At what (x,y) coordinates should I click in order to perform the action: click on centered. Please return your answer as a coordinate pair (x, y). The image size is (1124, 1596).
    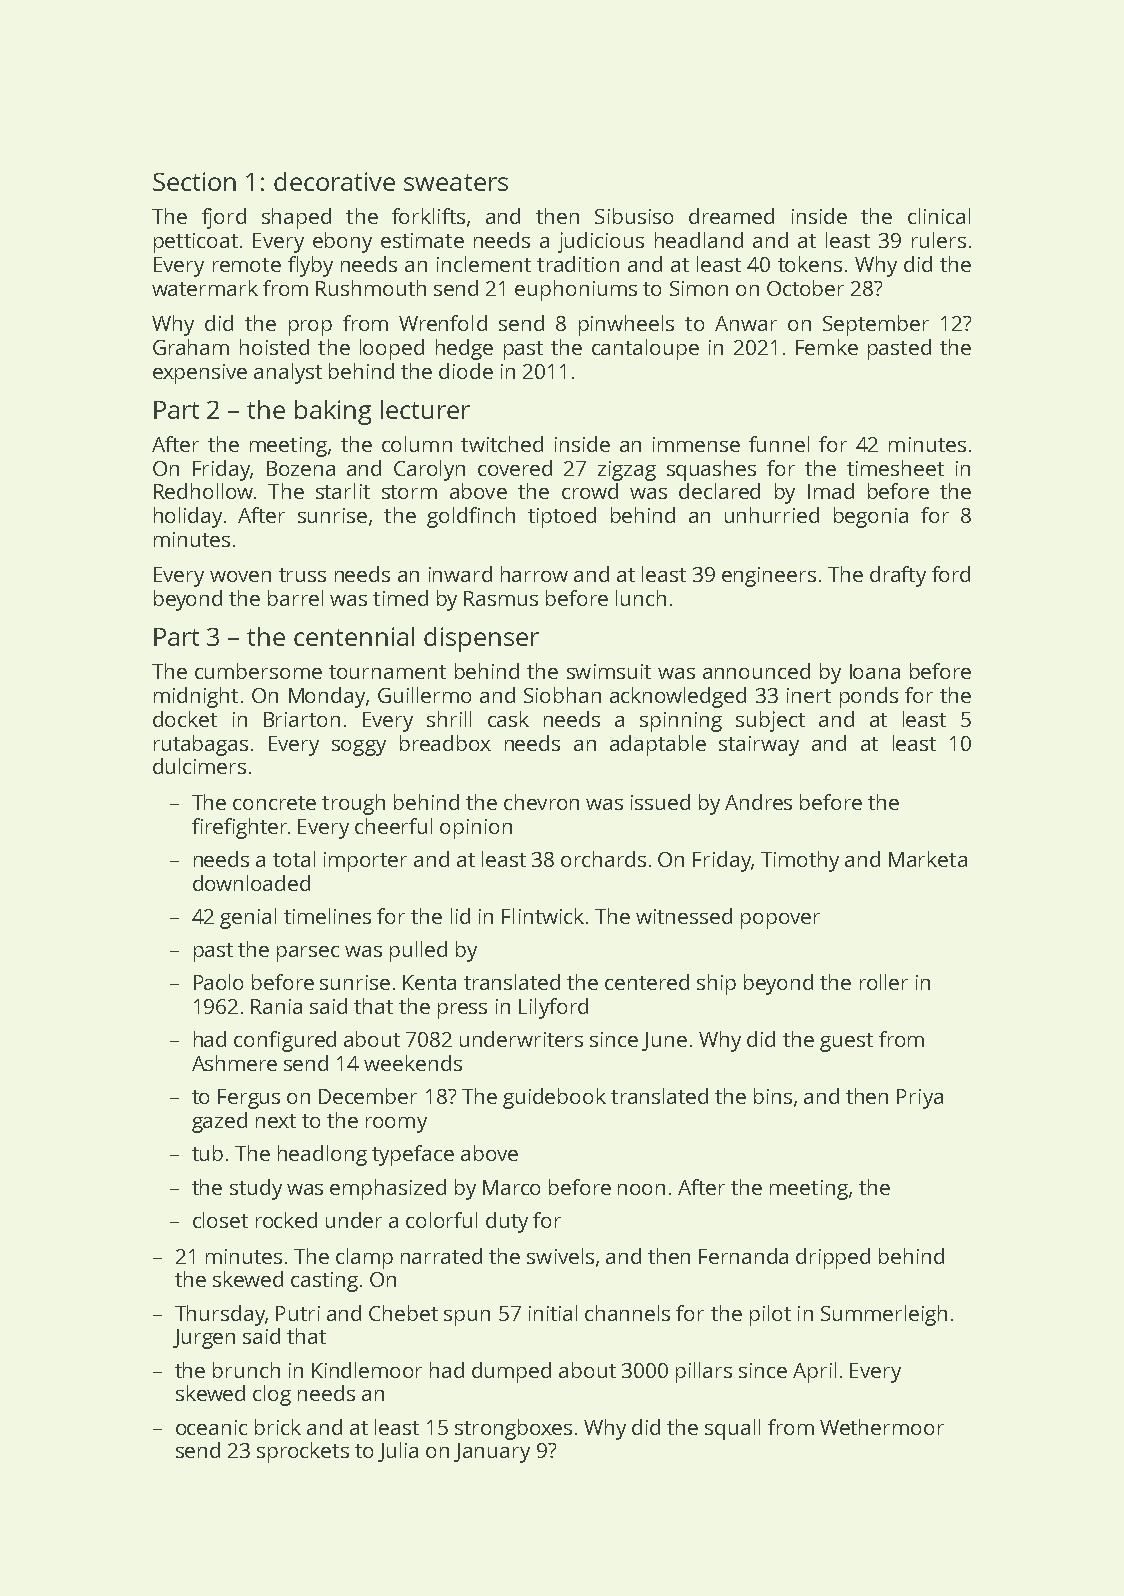
    Looking at the image, I should click on (647, 982).
